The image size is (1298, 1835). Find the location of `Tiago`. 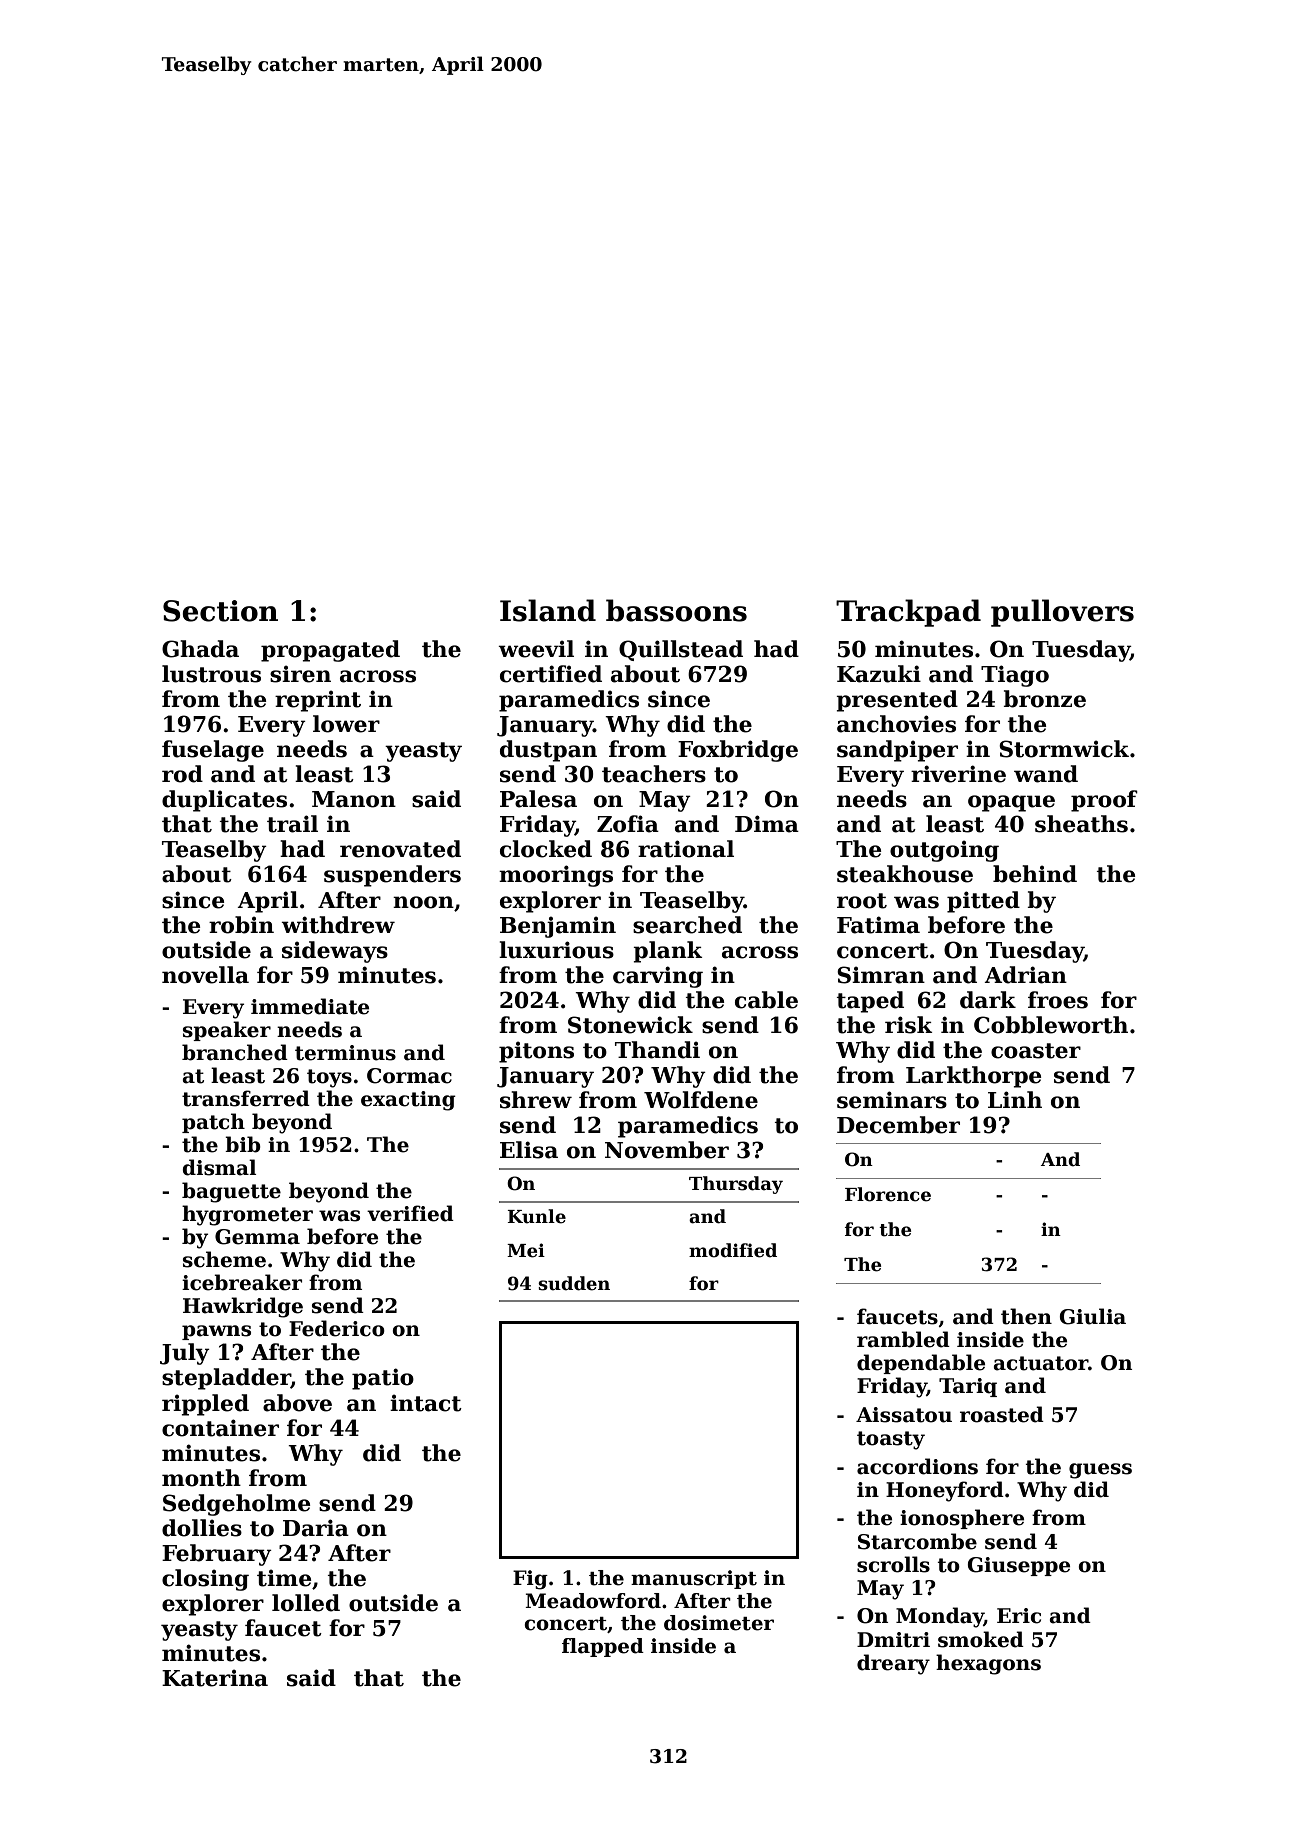

Tiago is located at coordinates (1015, 676).
